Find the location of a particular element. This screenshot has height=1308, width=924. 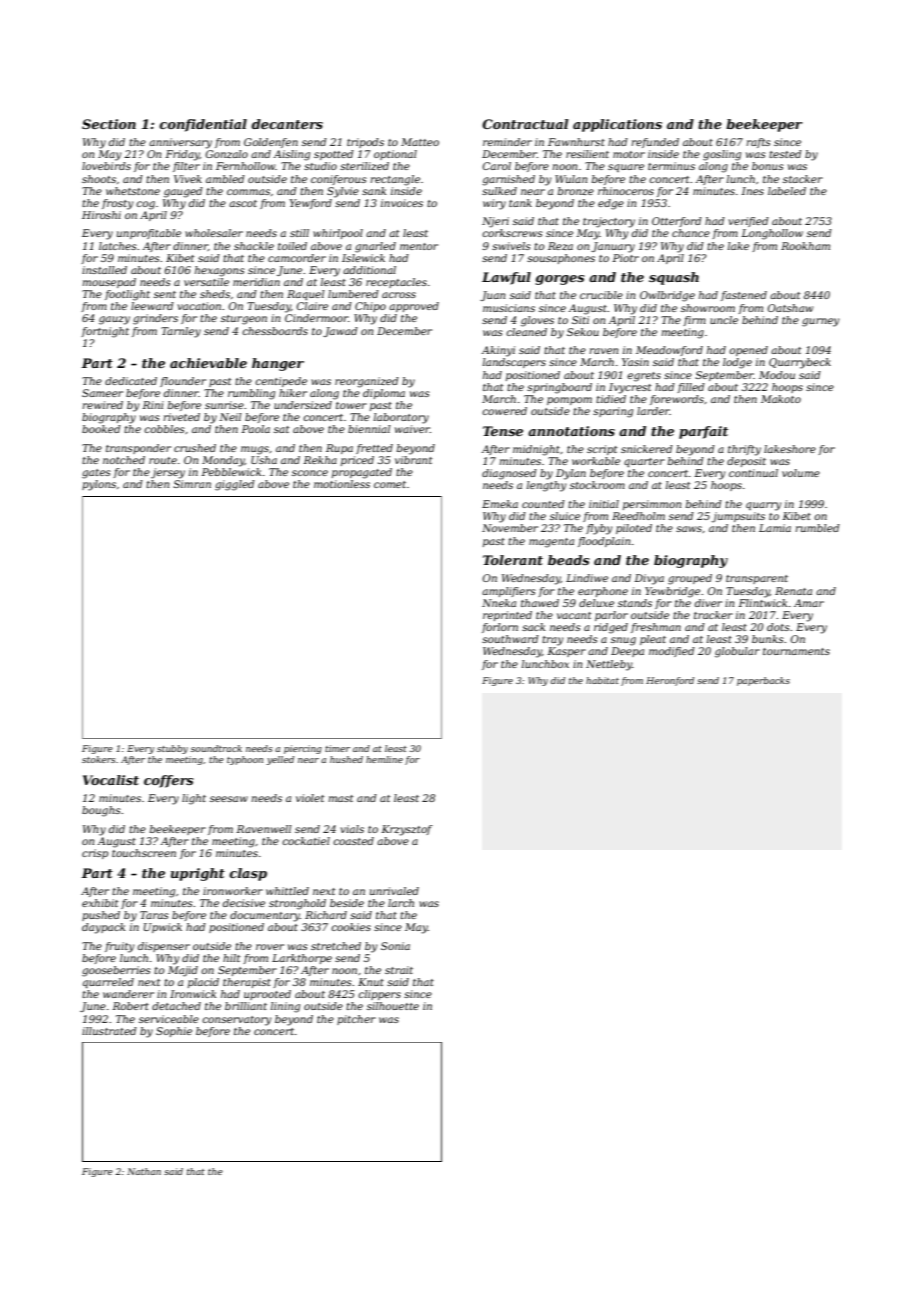

soundtrack is located at coordinates (216, 748).
